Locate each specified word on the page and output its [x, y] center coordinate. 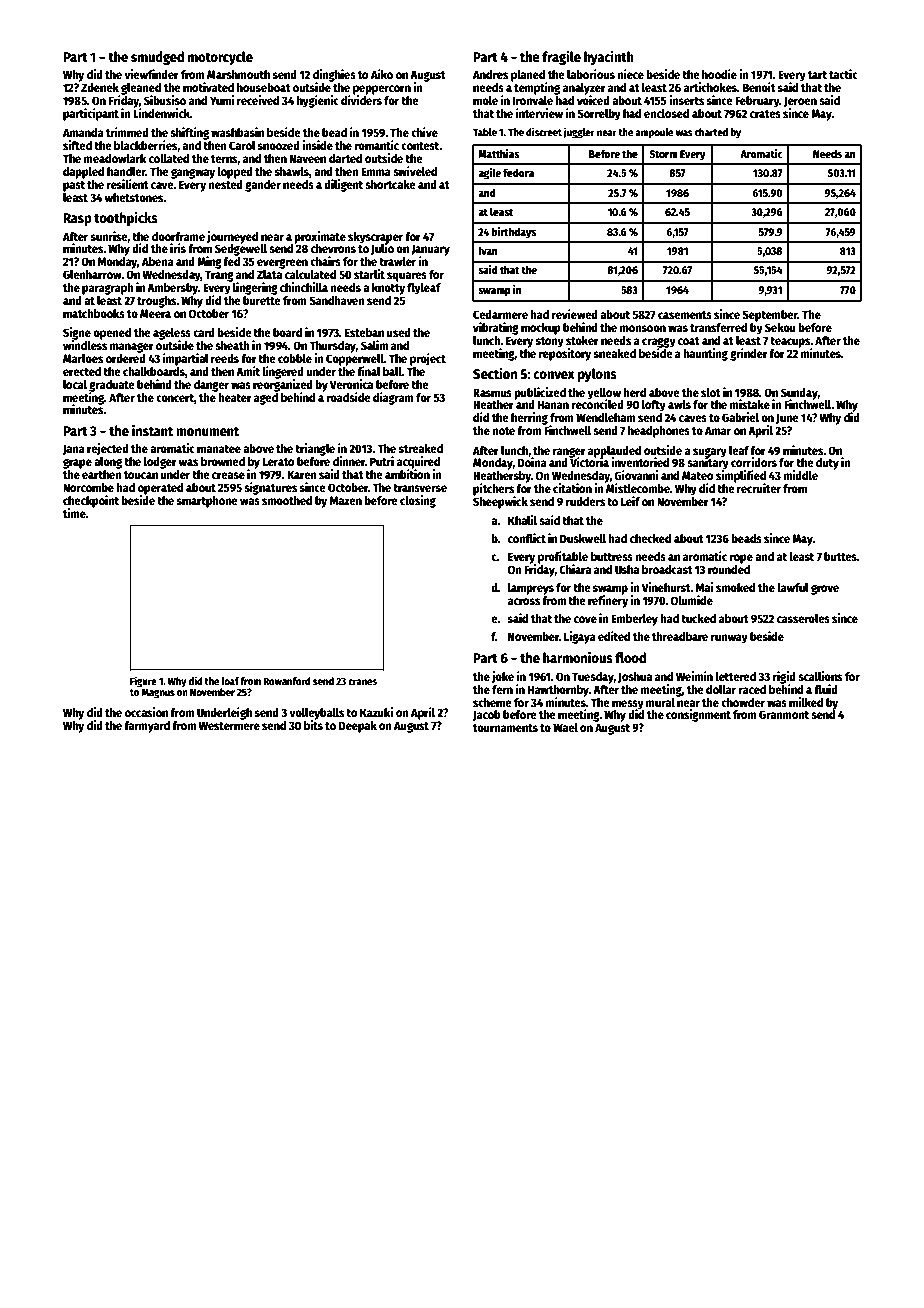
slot [711, 392]
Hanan [553, 404]
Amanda [83, 132]
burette [262, 300]
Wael [565, 727]
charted [711, 132]
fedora [518, 172]
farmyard [147, 727]
